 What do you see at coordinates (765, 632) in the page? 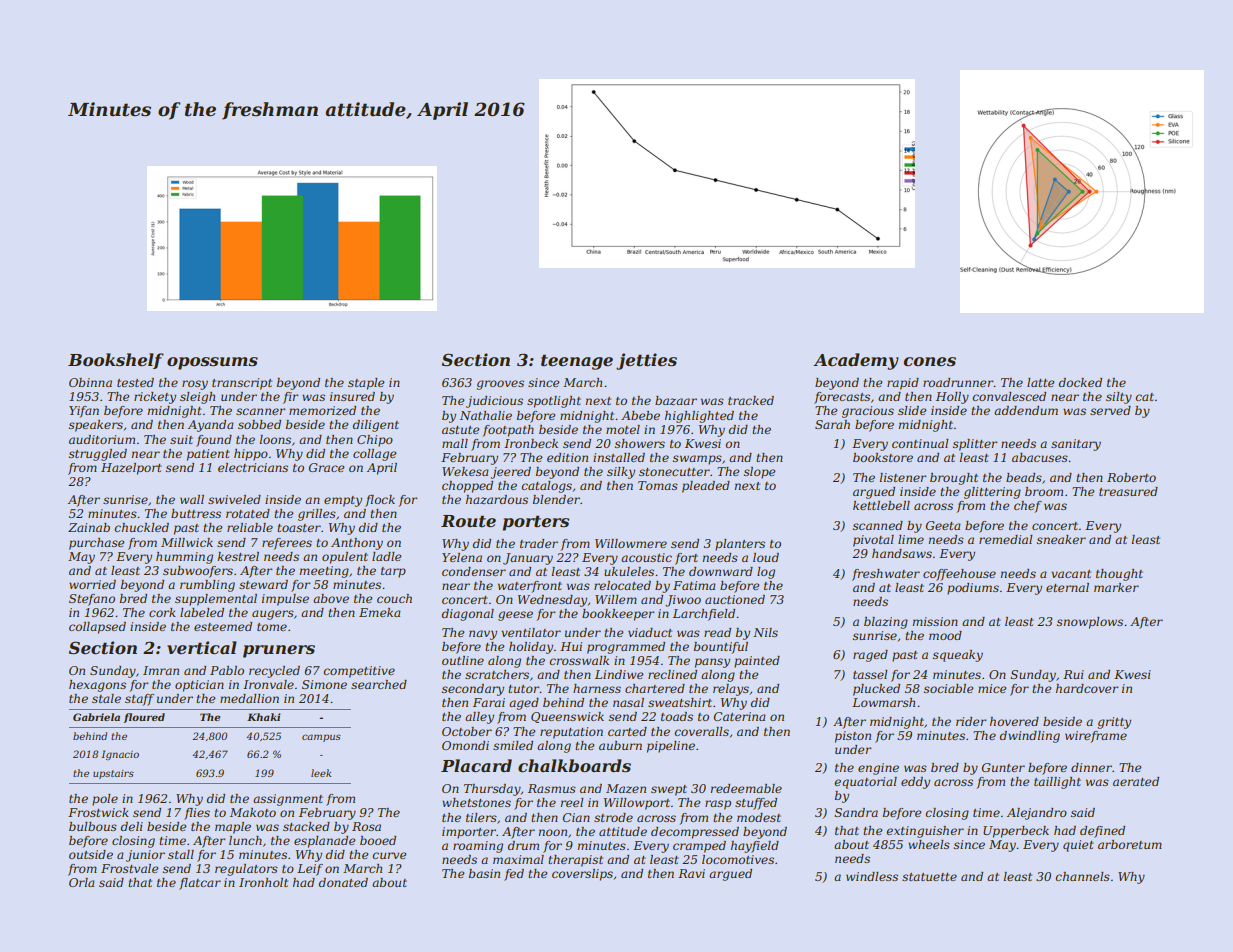
I see `Nils` at bounding box center [765, 632].
